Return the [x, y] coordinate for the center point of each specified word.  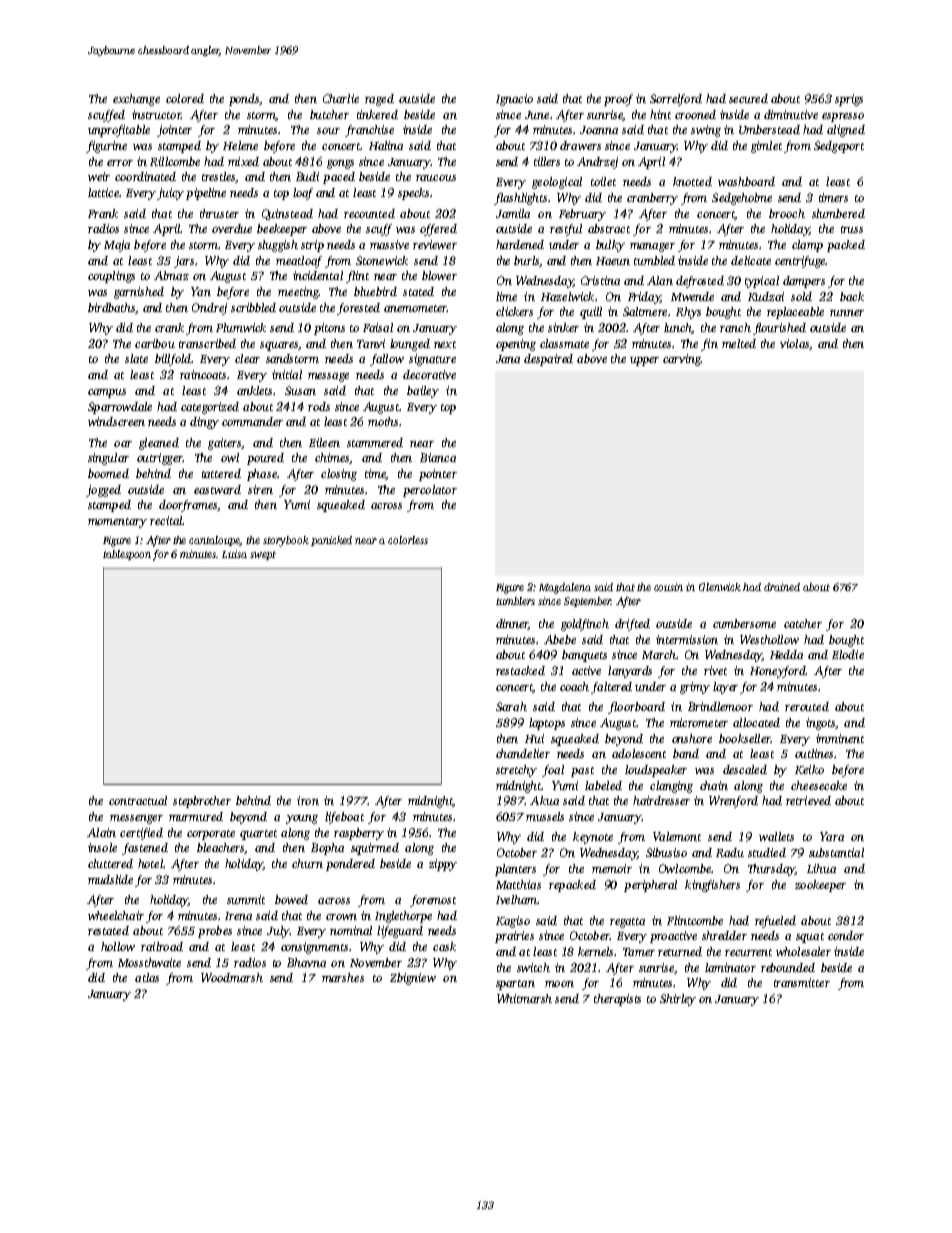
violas [794, 343]
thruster [219, 213]
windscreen [116, 421]
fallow [387, 360]
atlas [147, 977]
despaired [548, 360]
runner [847, 313]
